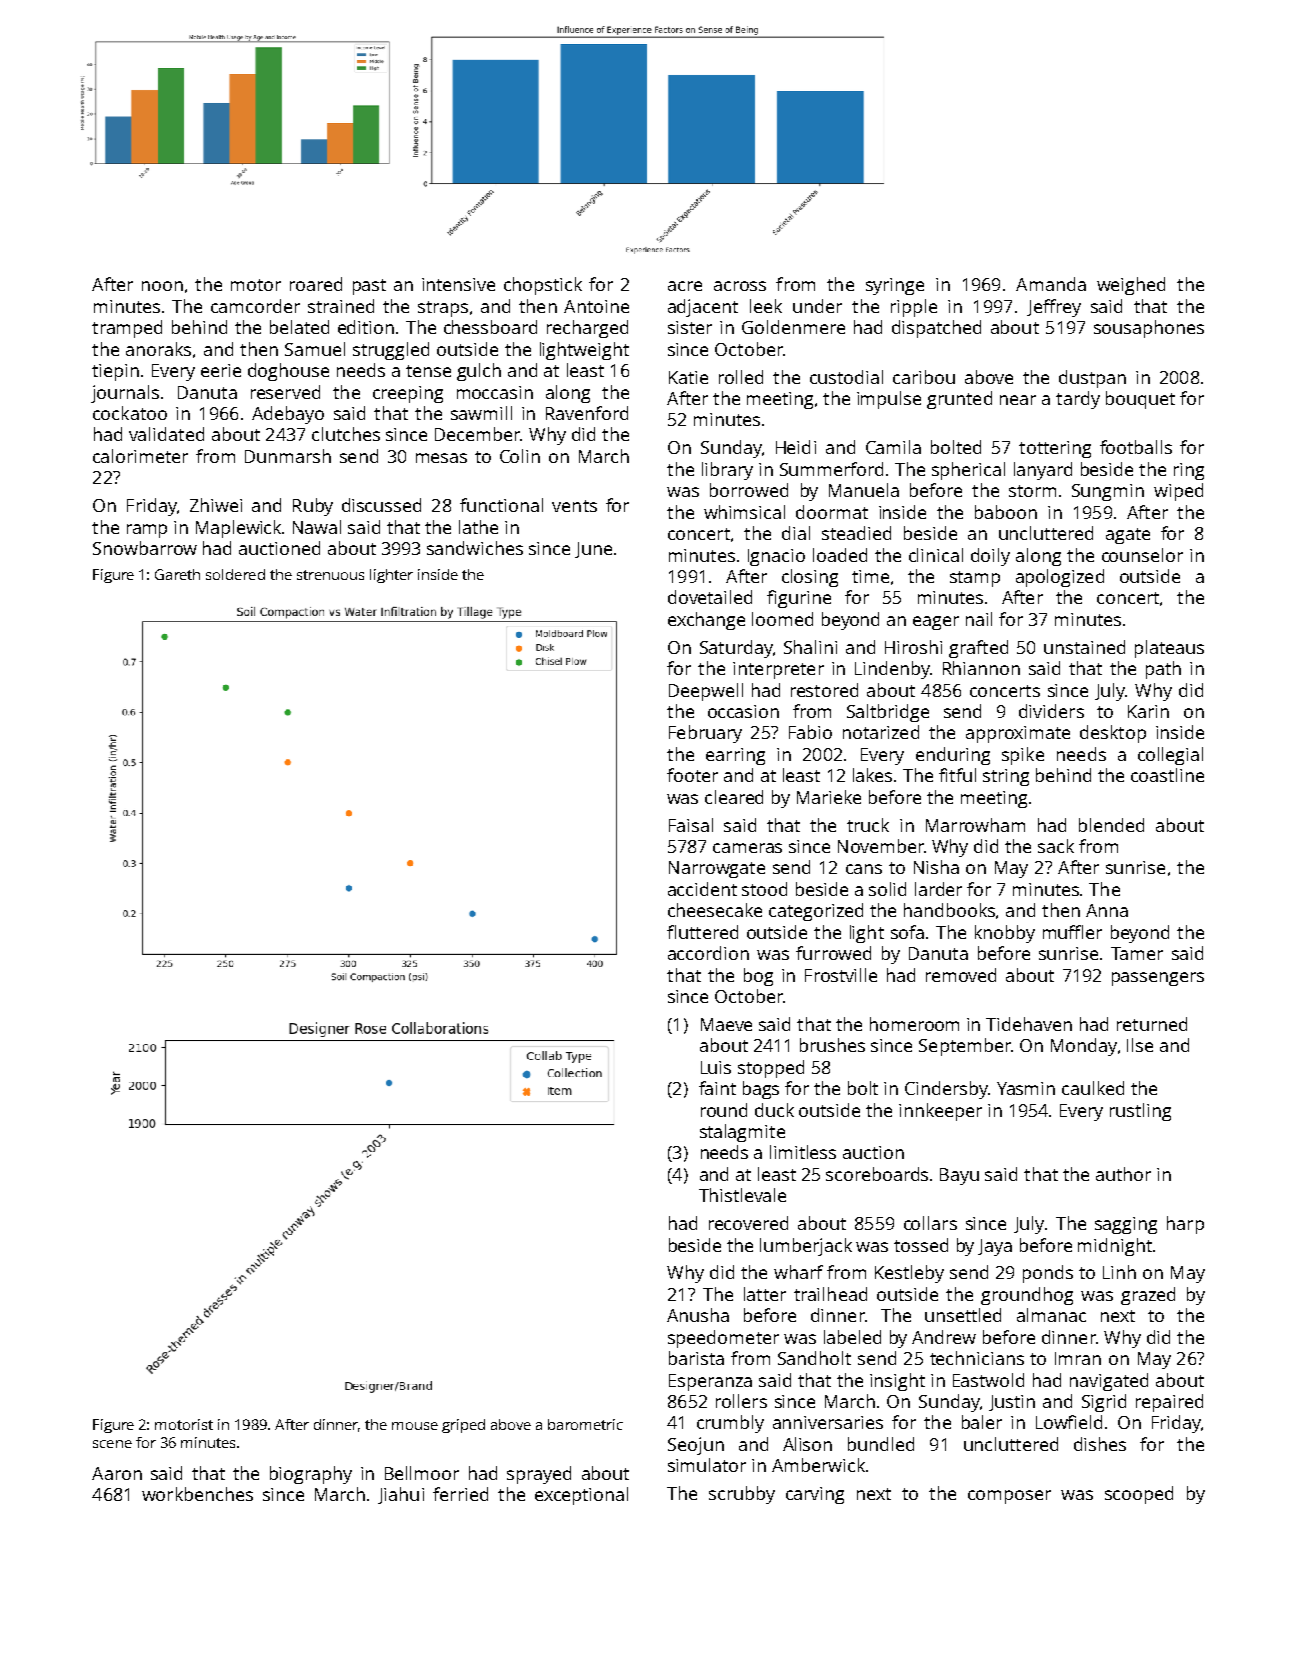 Image resolution: width=1297 pixels, height=1678 pixels. Describe the element at coordinates (1051, 284) in the document. I see `Amanda` at that location.
